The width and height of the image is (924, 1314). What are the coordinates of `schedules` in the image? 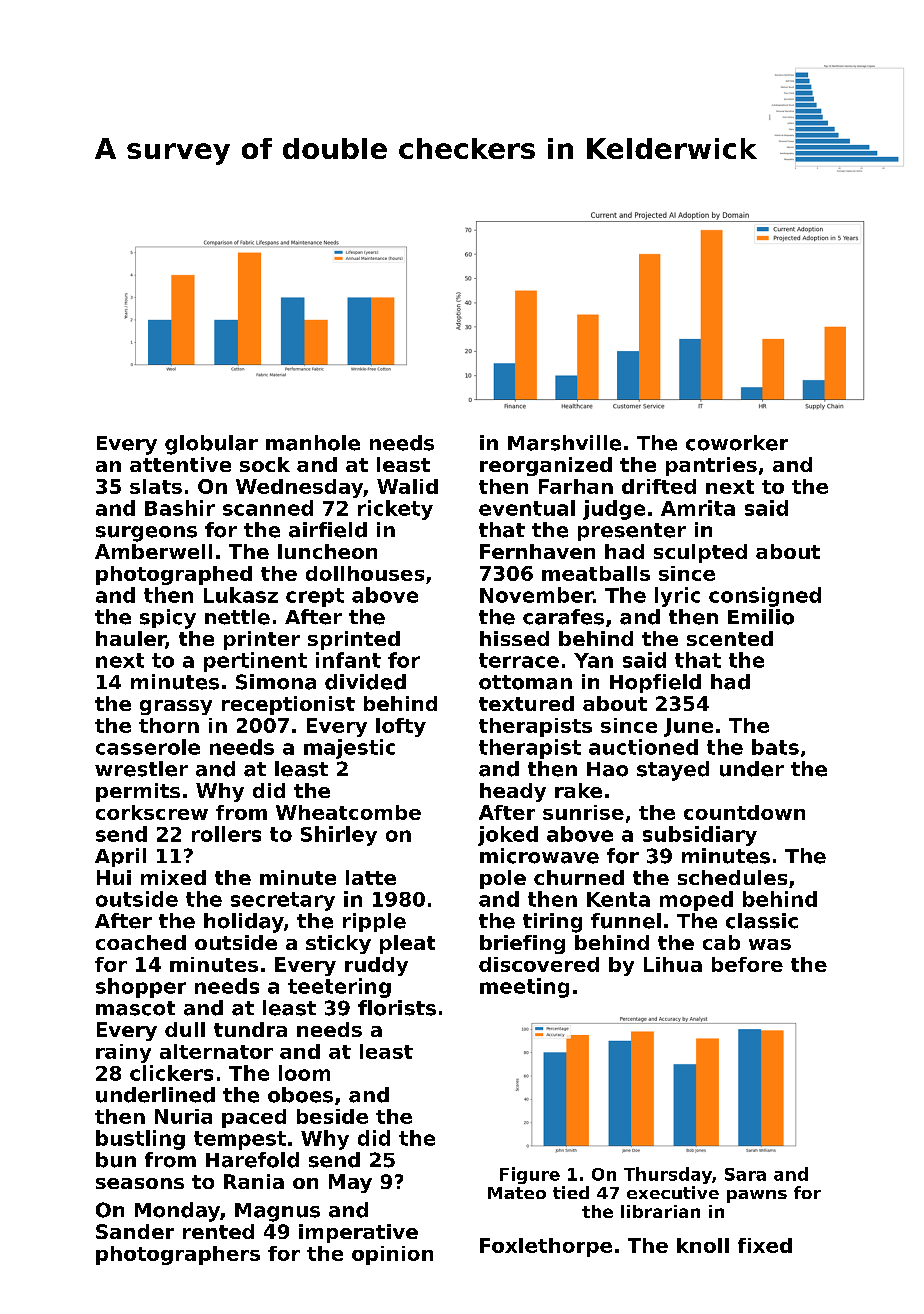 It's located at (732, 877).
